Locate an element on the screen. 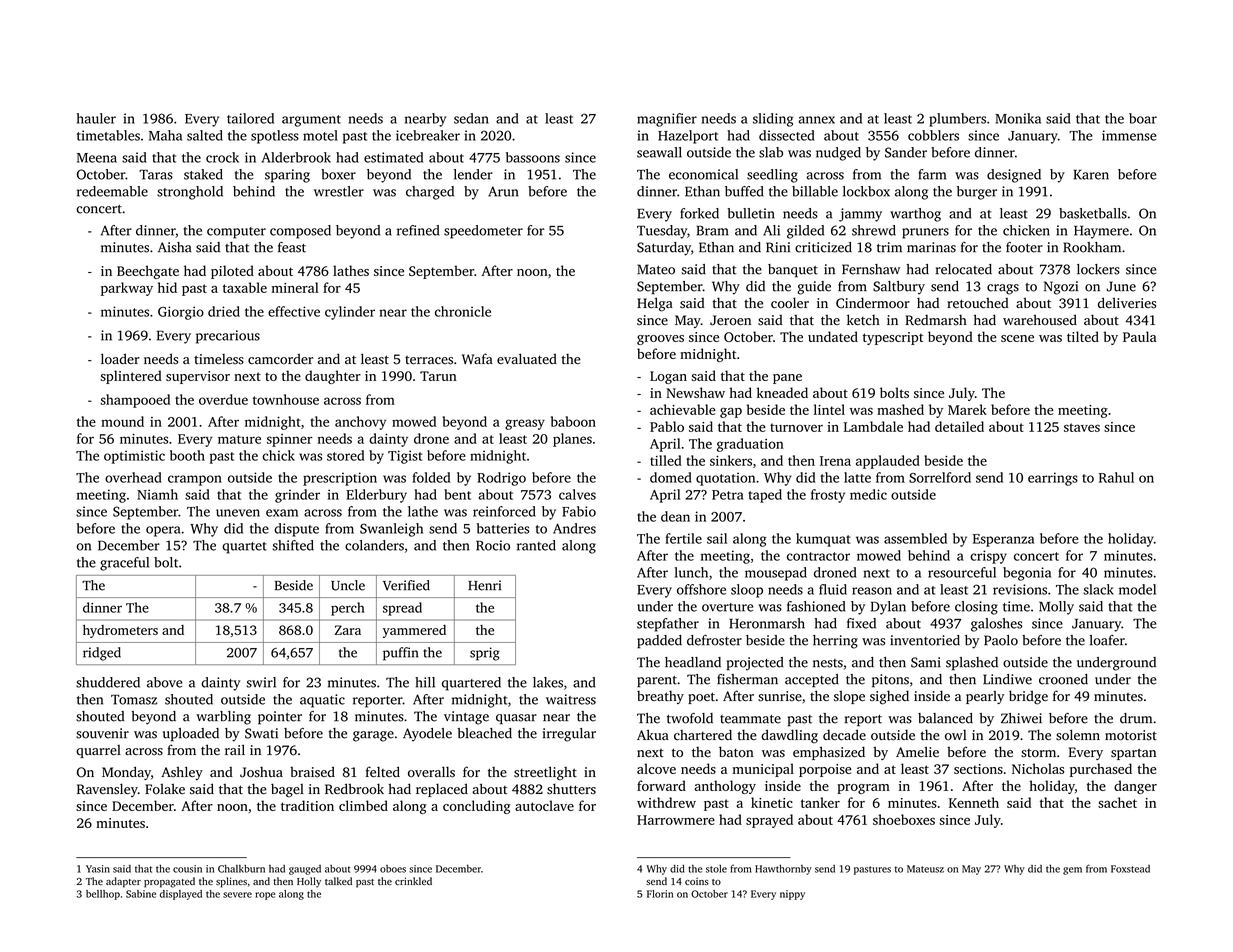 The width and height of the screenshot is (1233, 952). Esperanza is located at coordinates (1003, 540).
